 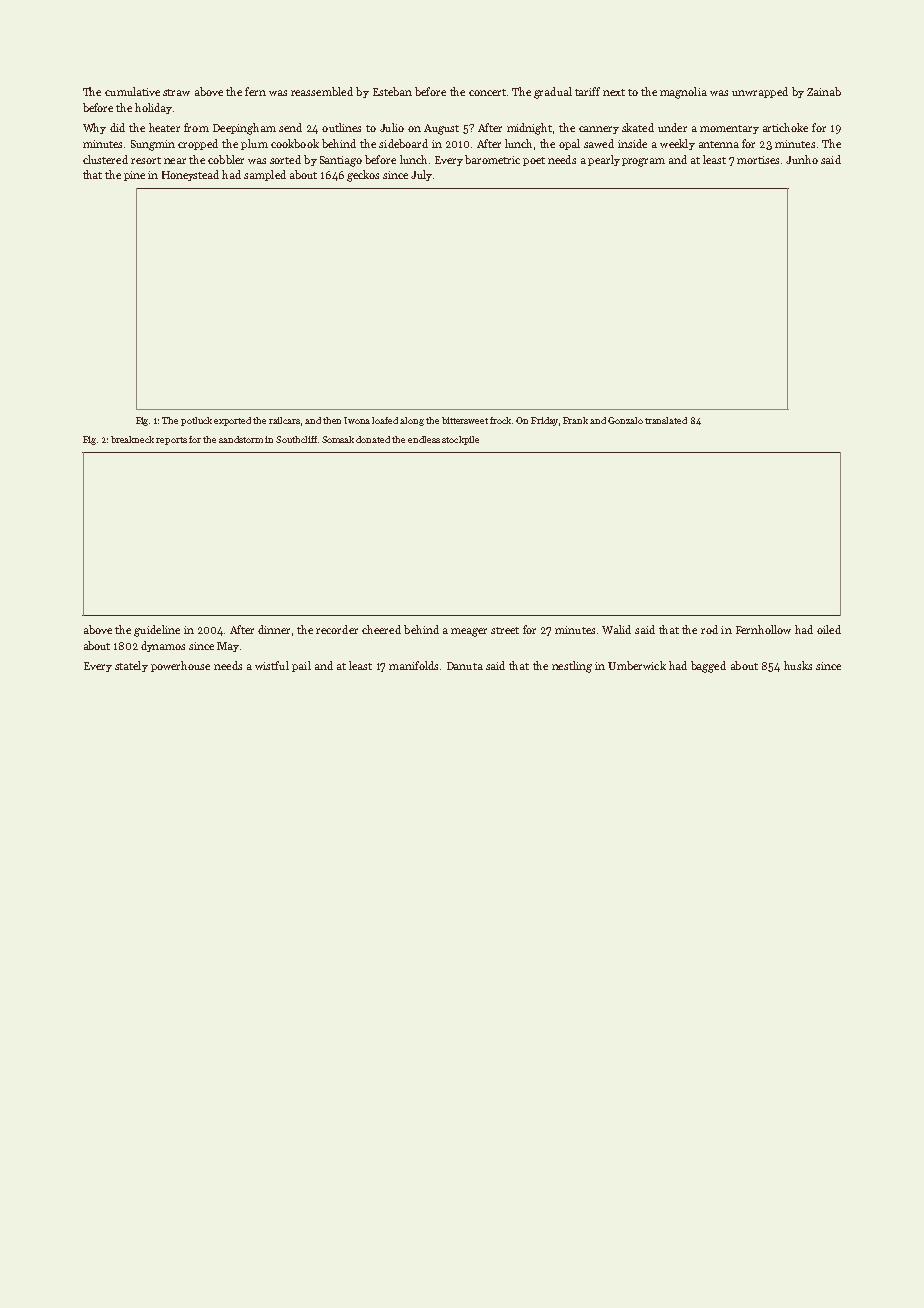 I want to click on unwrapped, so click(x=760, y=92).
